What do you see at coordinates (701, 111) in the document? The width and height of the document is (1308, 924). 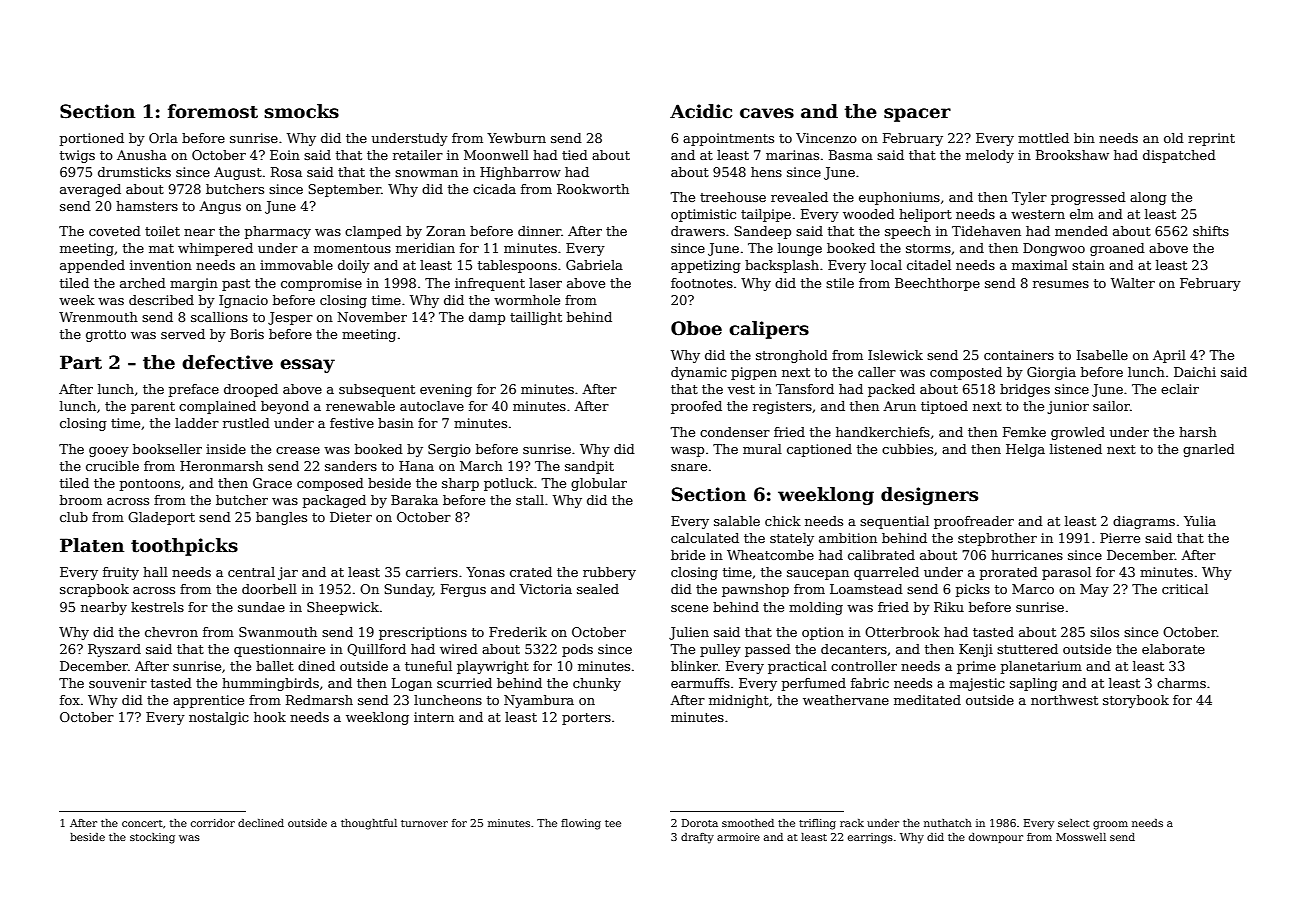 I see `Acidic` at bounding box center [701, 111].
